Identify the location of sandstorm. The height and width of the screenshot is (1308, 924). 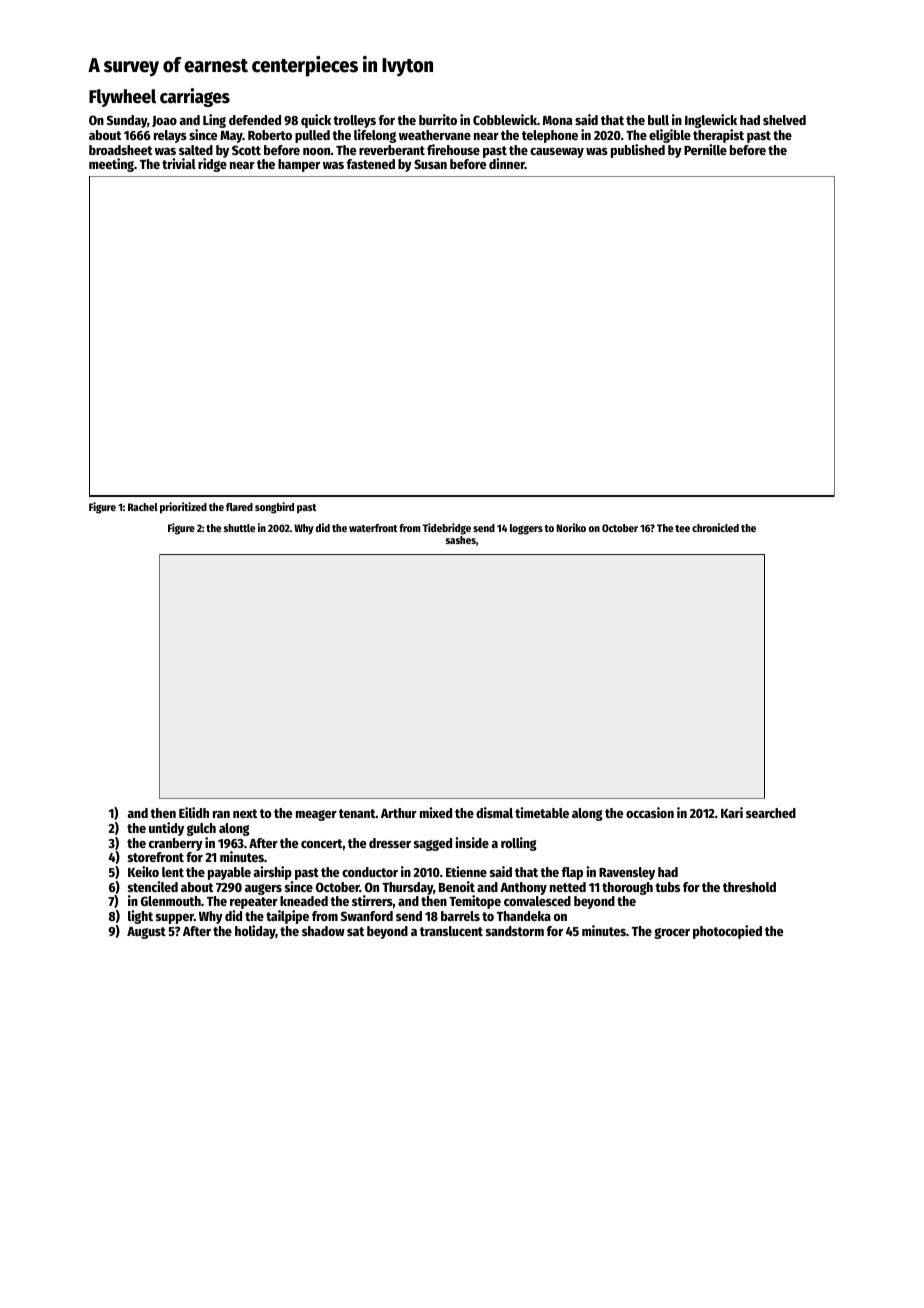
(515, 931).
